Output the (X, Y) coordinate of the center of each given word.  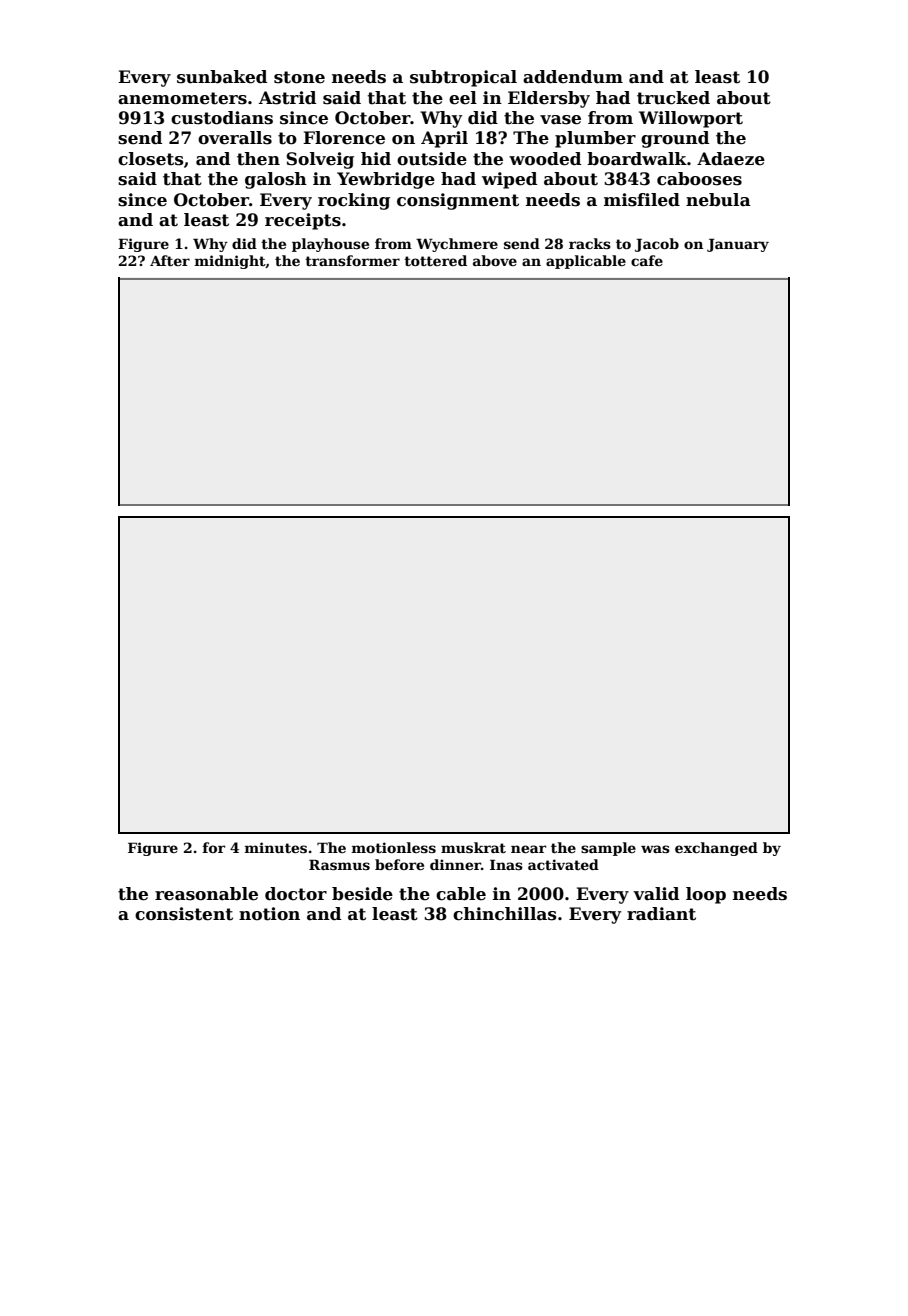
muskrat (473, 847)
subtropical (463, 78)
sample (608, 849)
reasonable (206, 894)
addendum (573, 77)
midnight (230, 262)
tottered (435, 260)
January (738, 245)
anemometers (182, 98)
